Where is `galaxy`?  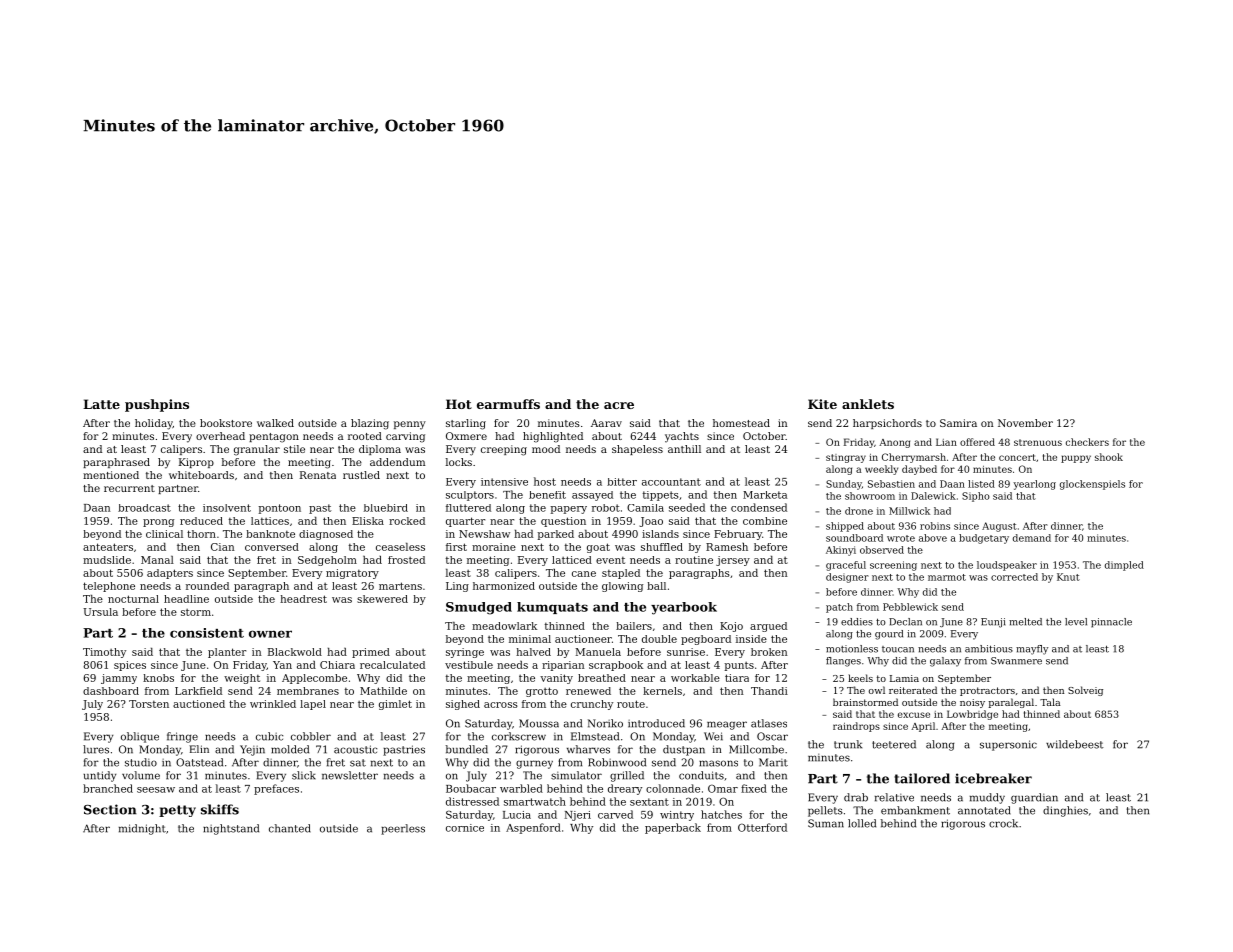 galaxy is located at coordinates (945, 662).
